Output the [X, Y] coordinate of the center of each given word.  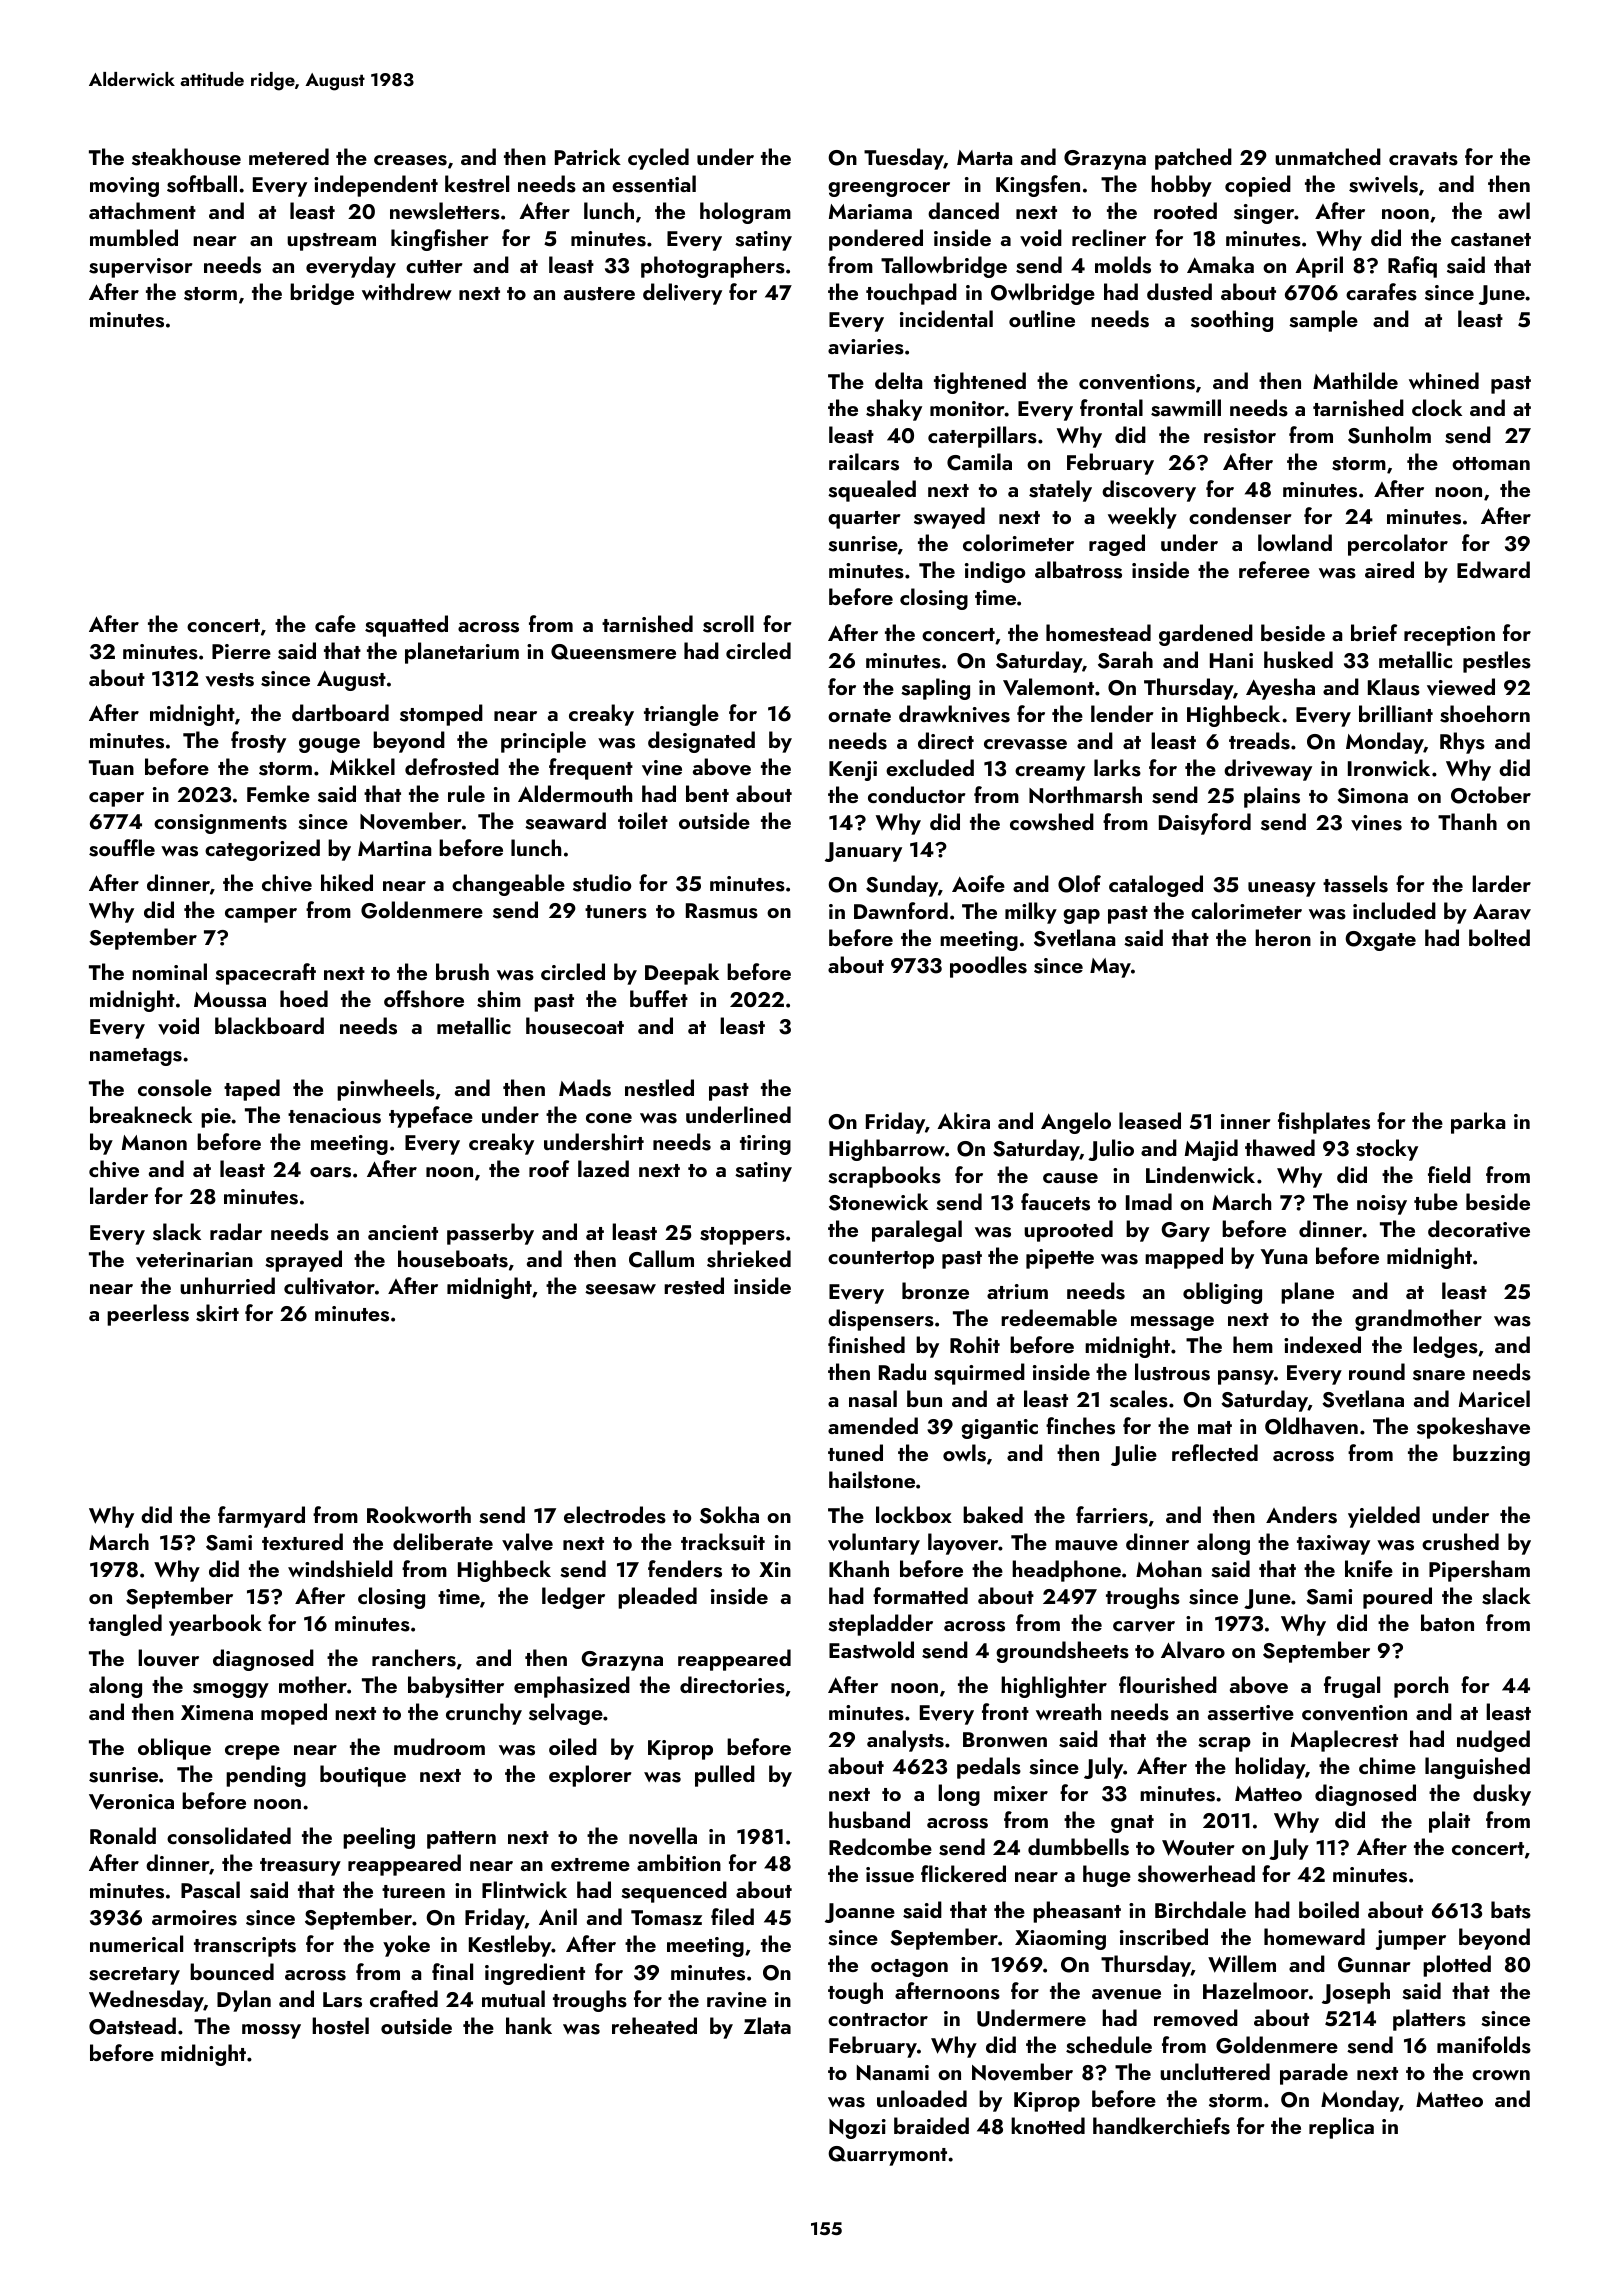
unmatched [1328, 156]
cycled [658, 159]
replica [1341, 2128]
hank [529, 2025]
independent [376, 186]
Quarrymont [887, 2156]
